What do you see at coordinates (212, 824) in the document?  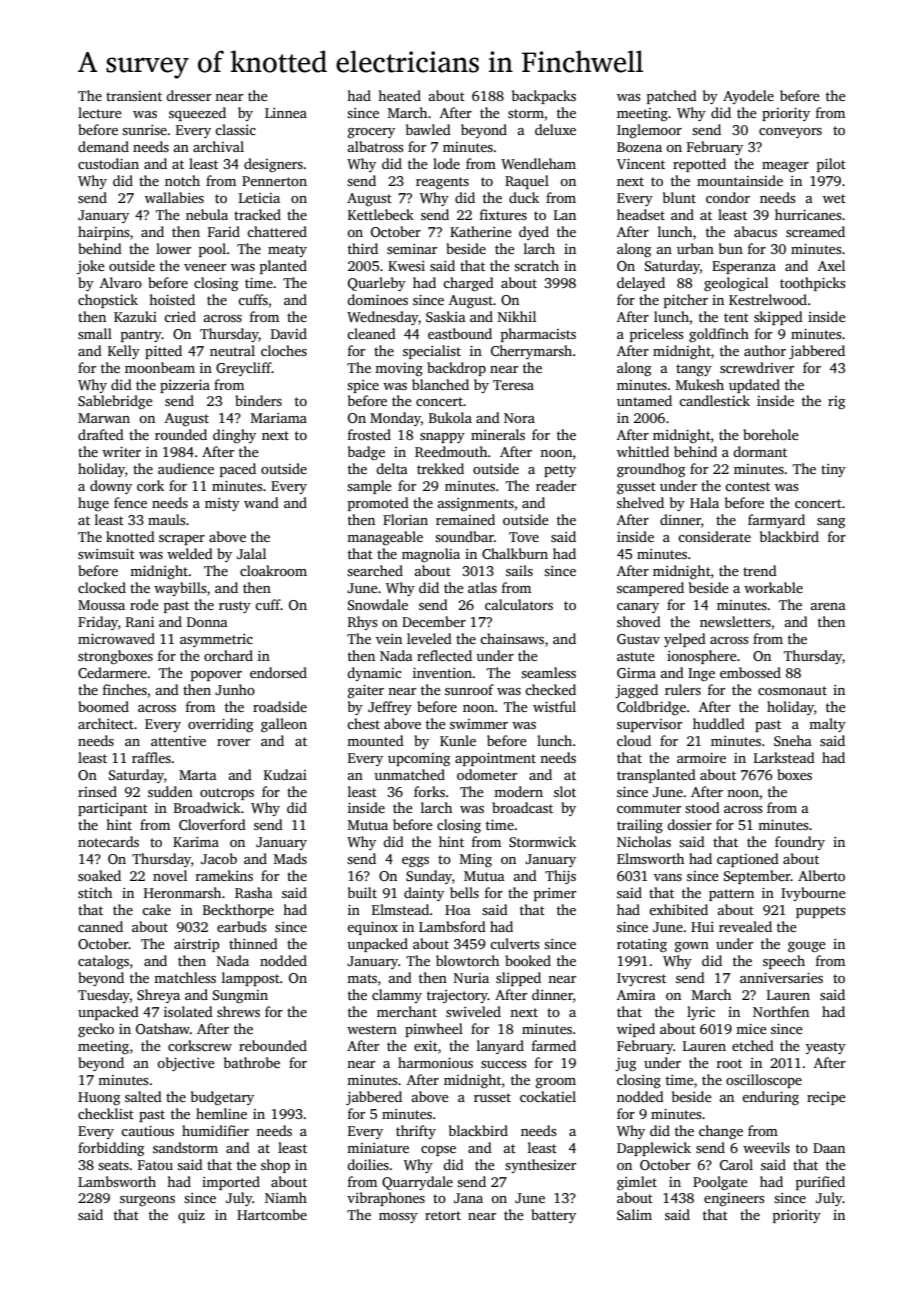 I see `Cloverford` at bounding box center [212, 824].
